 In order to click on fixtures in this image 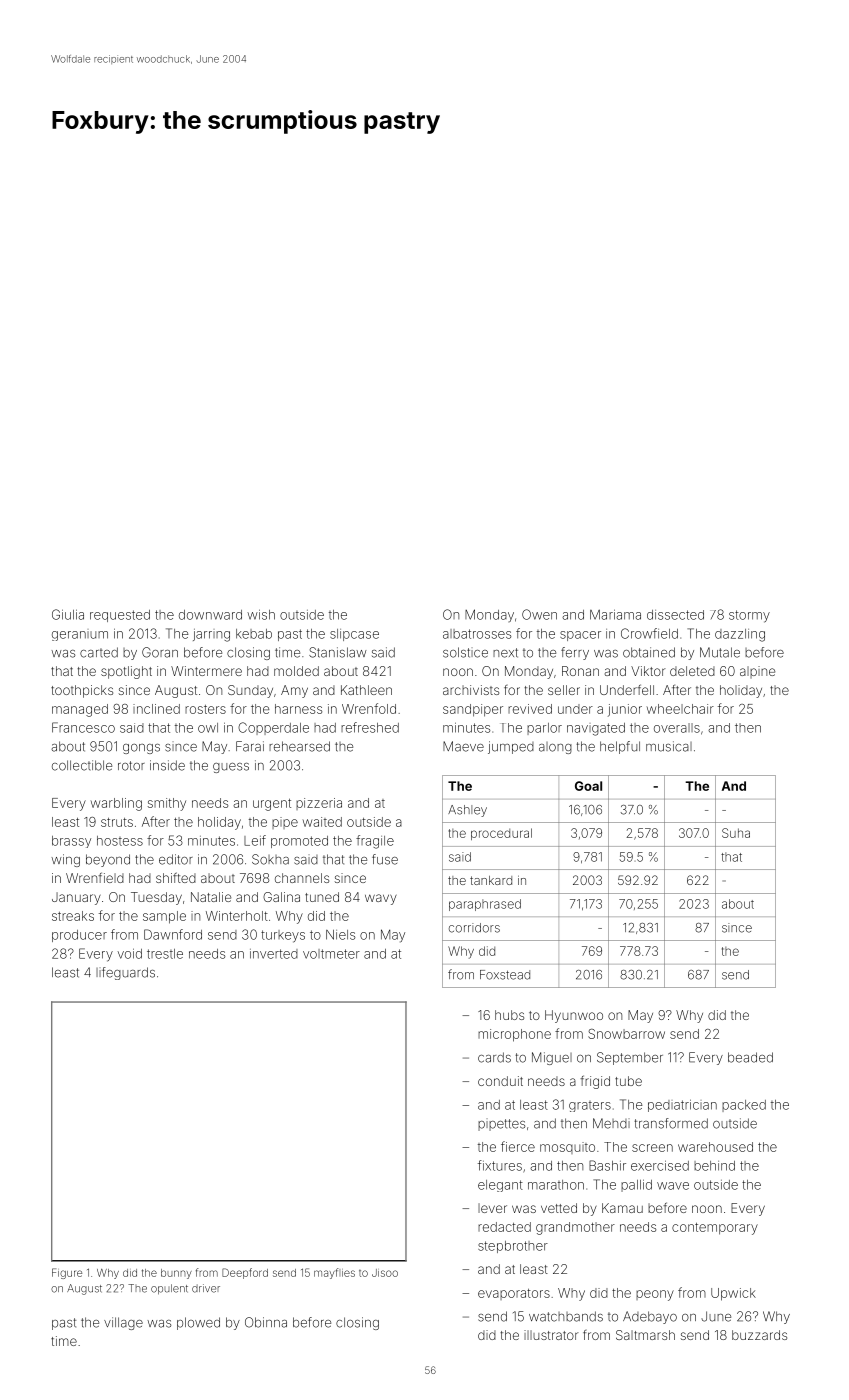, I will do `click(500, 1165)`.
